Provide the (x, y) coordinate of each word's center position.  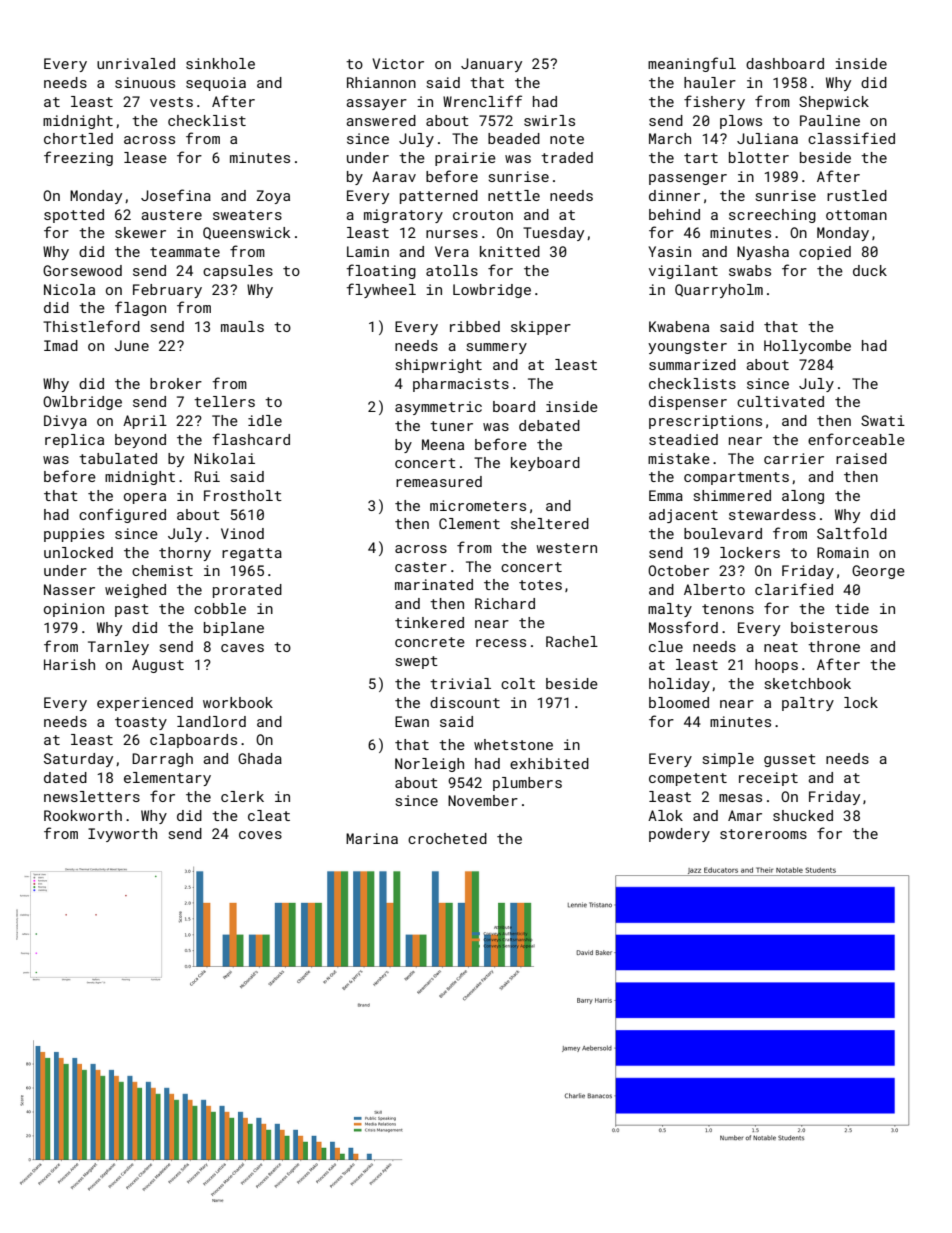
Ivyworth (122, 835)
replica (74, 441)
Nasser (69, 589)
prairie (465, 159)
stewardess (772, 514)
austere (171, 215)
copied (825, 253)
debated (549, 425)
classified (851, 138)
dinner (674, 195)
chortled (78, 138)
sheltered (550, 523)
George (878, 572)
